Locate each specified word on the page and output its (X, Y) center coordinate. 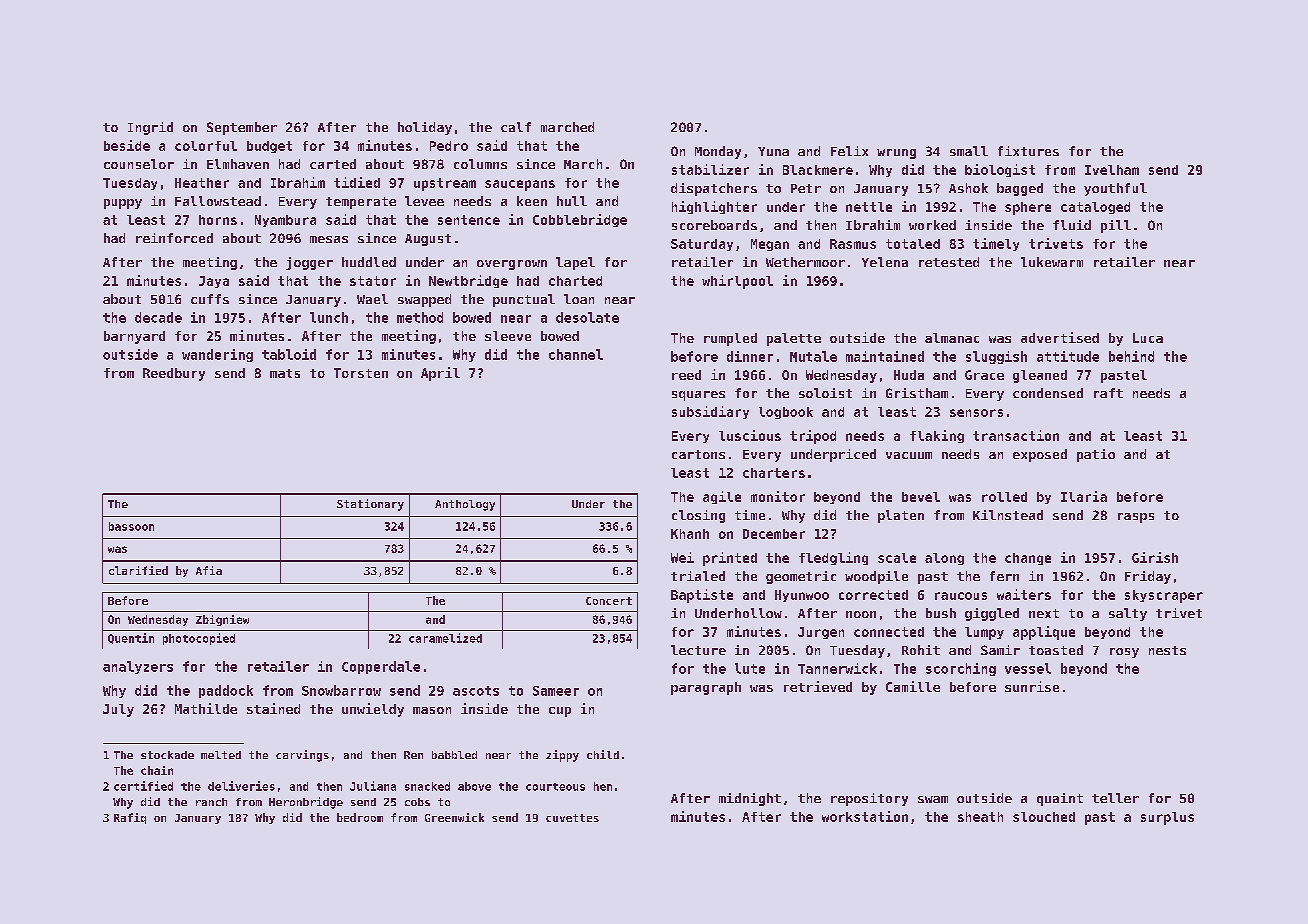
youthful (1115, 189)
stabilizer (710, 169)
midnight (750, 799)
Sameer (556, 691)
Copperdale (381, 667)
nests (1167, 650)
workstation (865, 816)
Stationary (370, 505)
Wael (372, 299)
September (242, 128)
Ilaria (1084, 496)
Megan (770, 245)
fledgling (833, 558)
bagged (1020, 189)
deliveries (241, 786)
